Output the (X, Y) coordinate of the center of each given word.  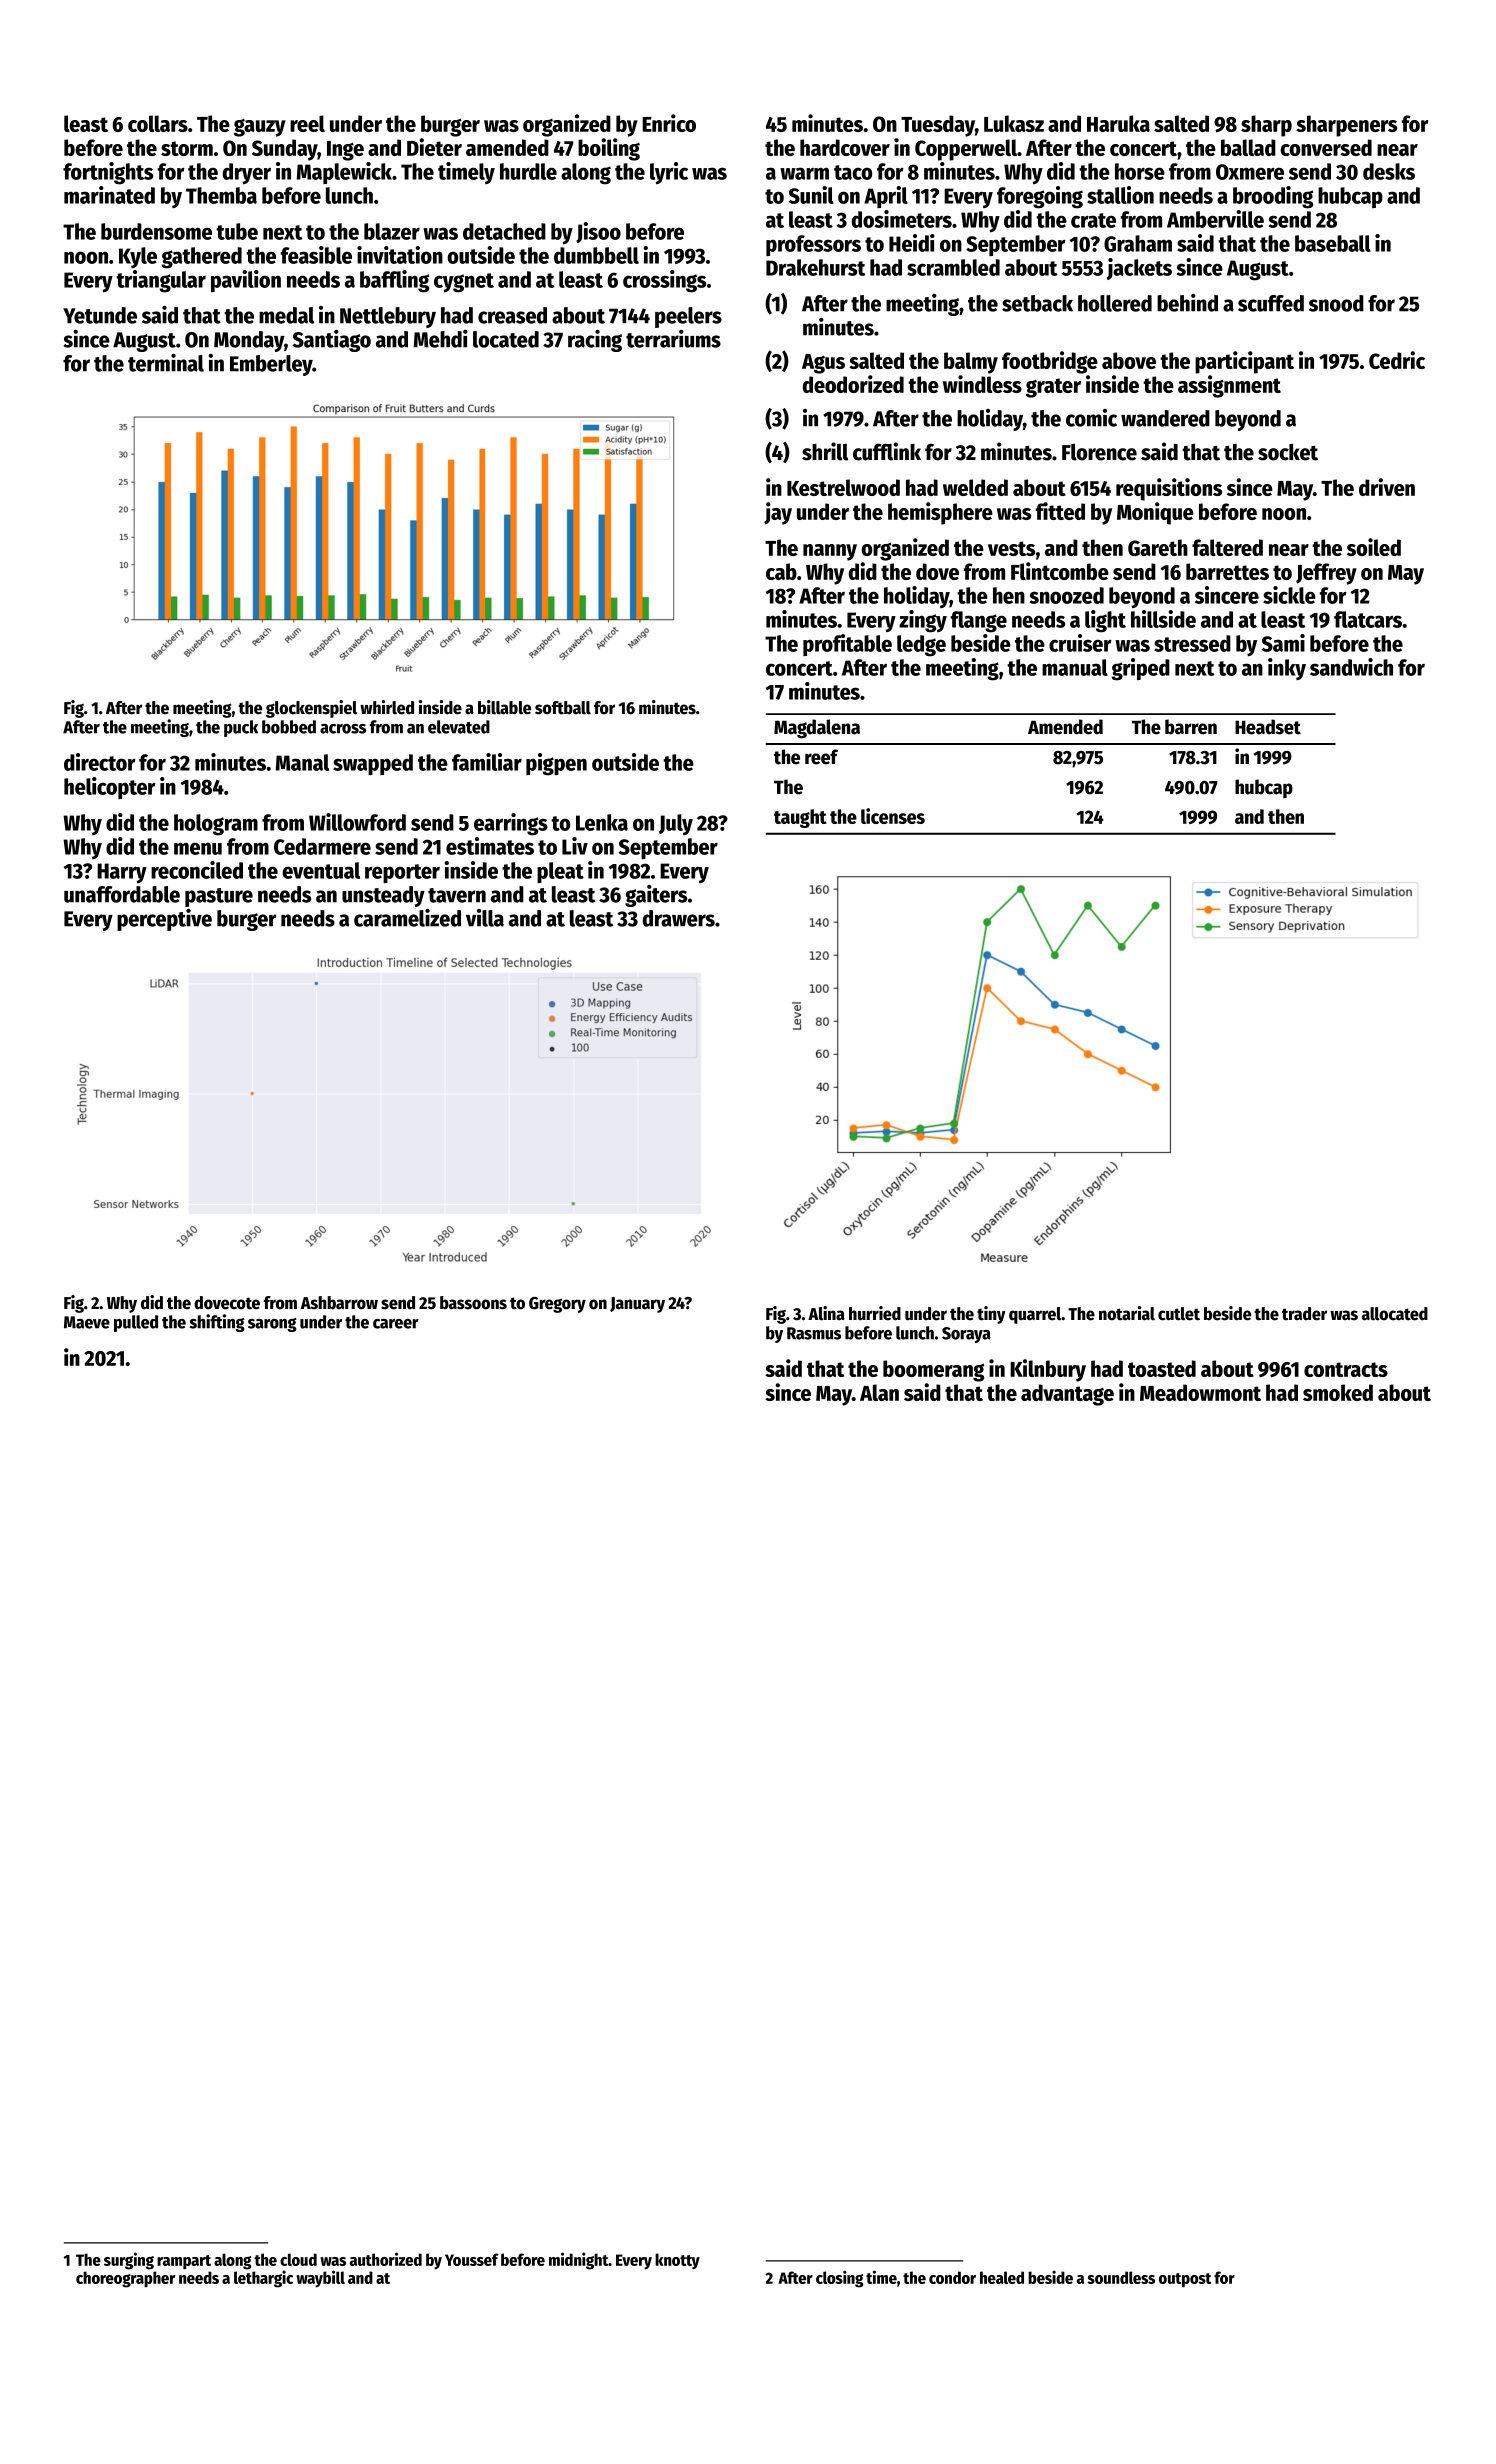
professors (813, 245)
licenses (893, 816)
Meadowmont (1200, 1392)
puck (241, 728)
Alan (879, 1392)
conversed (1326, 147)
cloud (298, 2259)
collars (158, 123)
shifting (217, 1323)
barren (1191, 727)
